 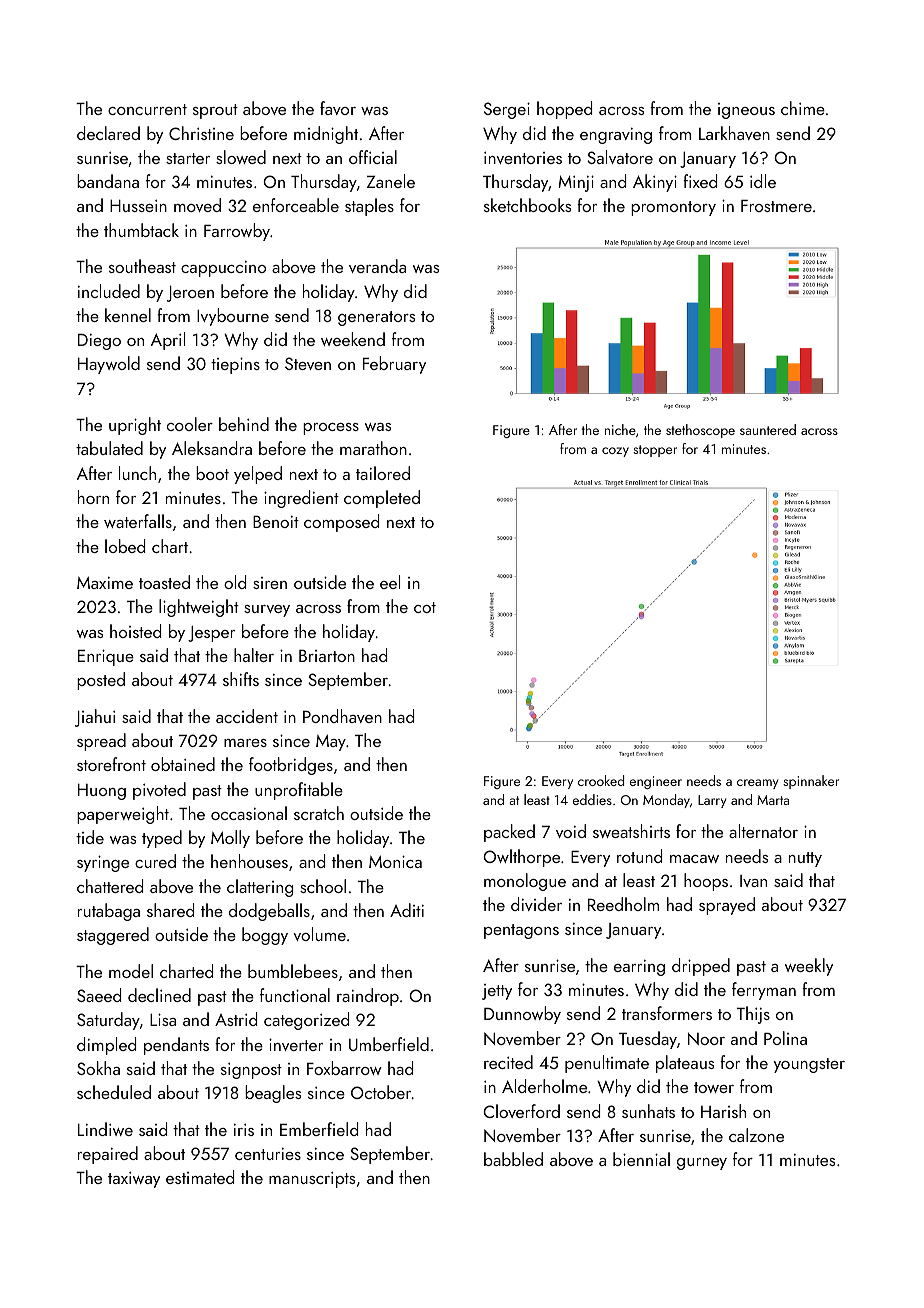 What do you see at coordinates (656, 782) in the page?
I see `engineer` at bounding box center [656, 782].
